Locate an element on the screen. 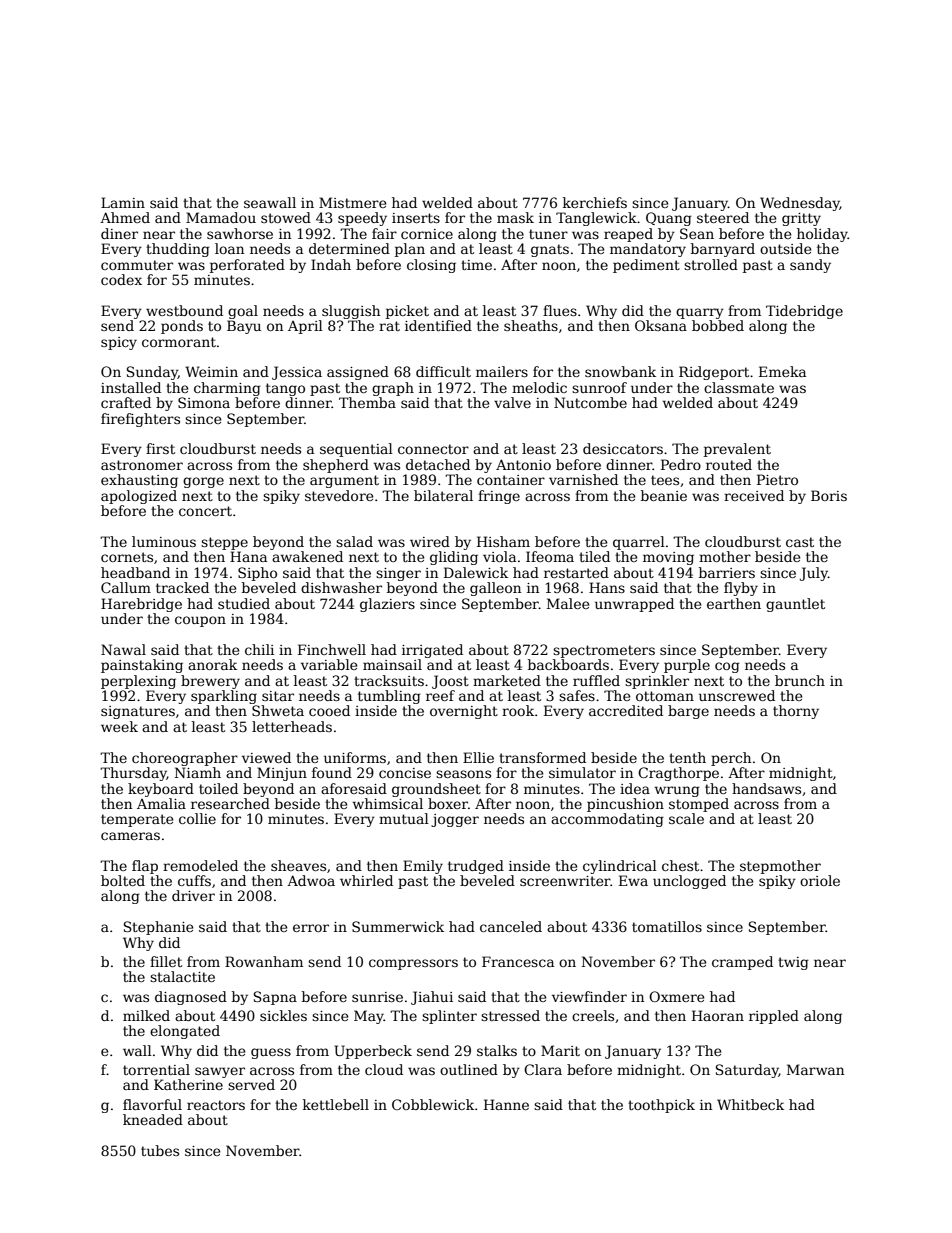  simulator is located at coordinates (582, 772).
